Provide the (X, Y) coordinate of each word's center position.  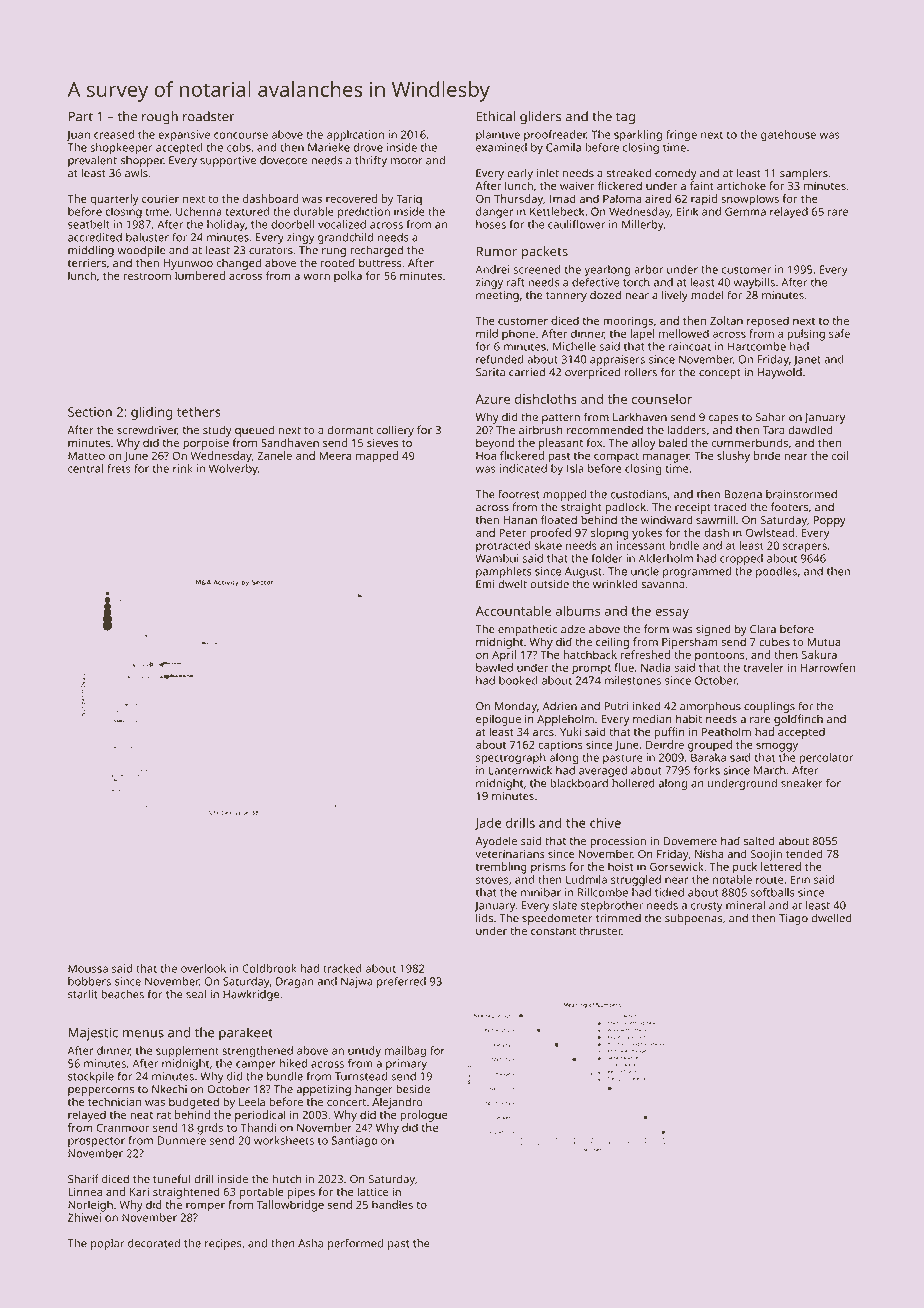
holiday (226, 226)
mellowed (684, 333)
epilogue (498, 720)
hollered (633, 783)
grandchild (345, 238)
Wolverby (233, 470)
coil (840, 455)
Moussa (88, 968)
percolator (826, 759)
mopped (564, 495)
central (85, 468)
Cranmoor (122, 1127)
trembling (501, 868)
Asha (310, 1243)
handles (392, 1204)
